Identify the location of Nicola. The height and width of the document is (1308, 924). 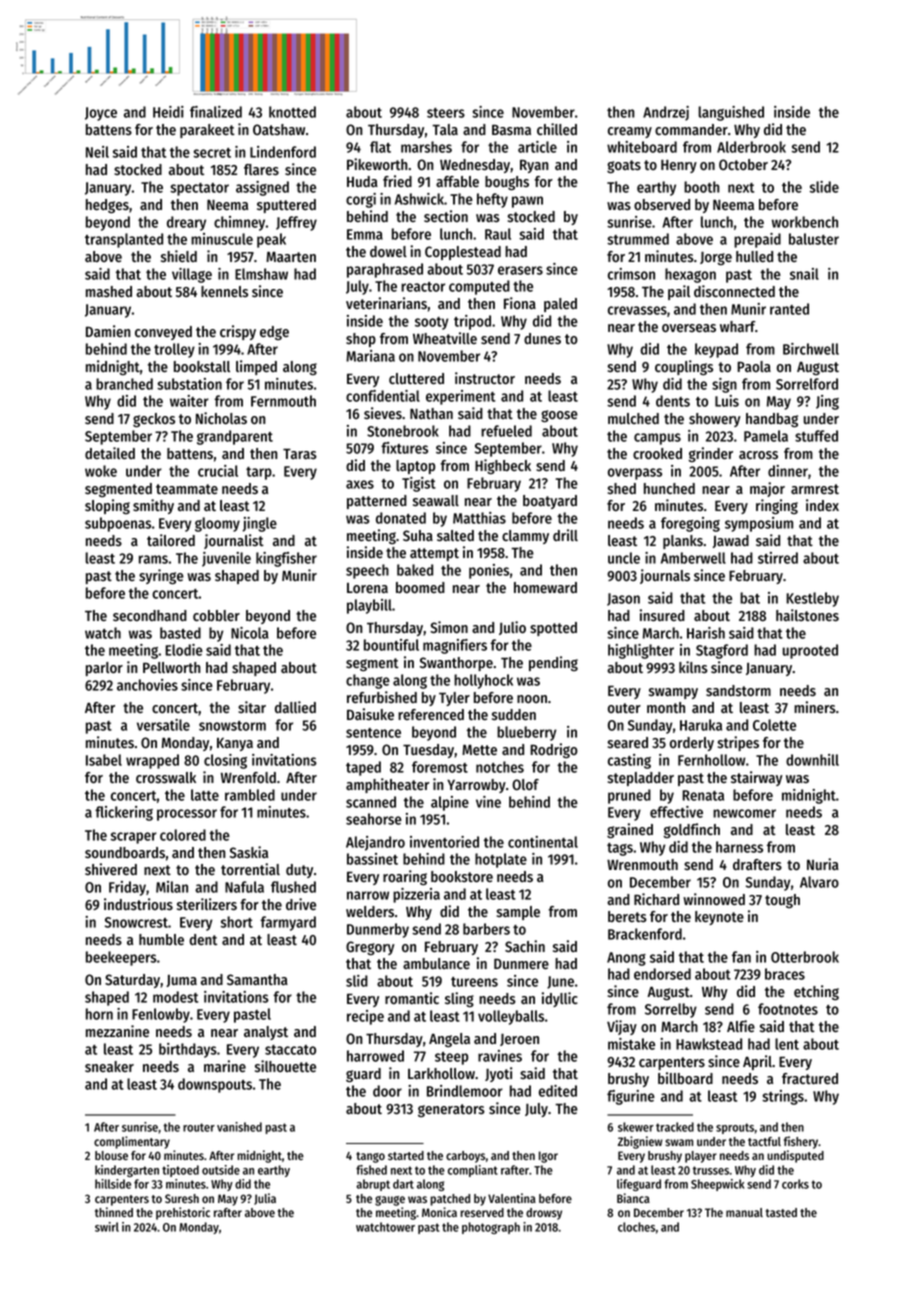
(250, 633).
